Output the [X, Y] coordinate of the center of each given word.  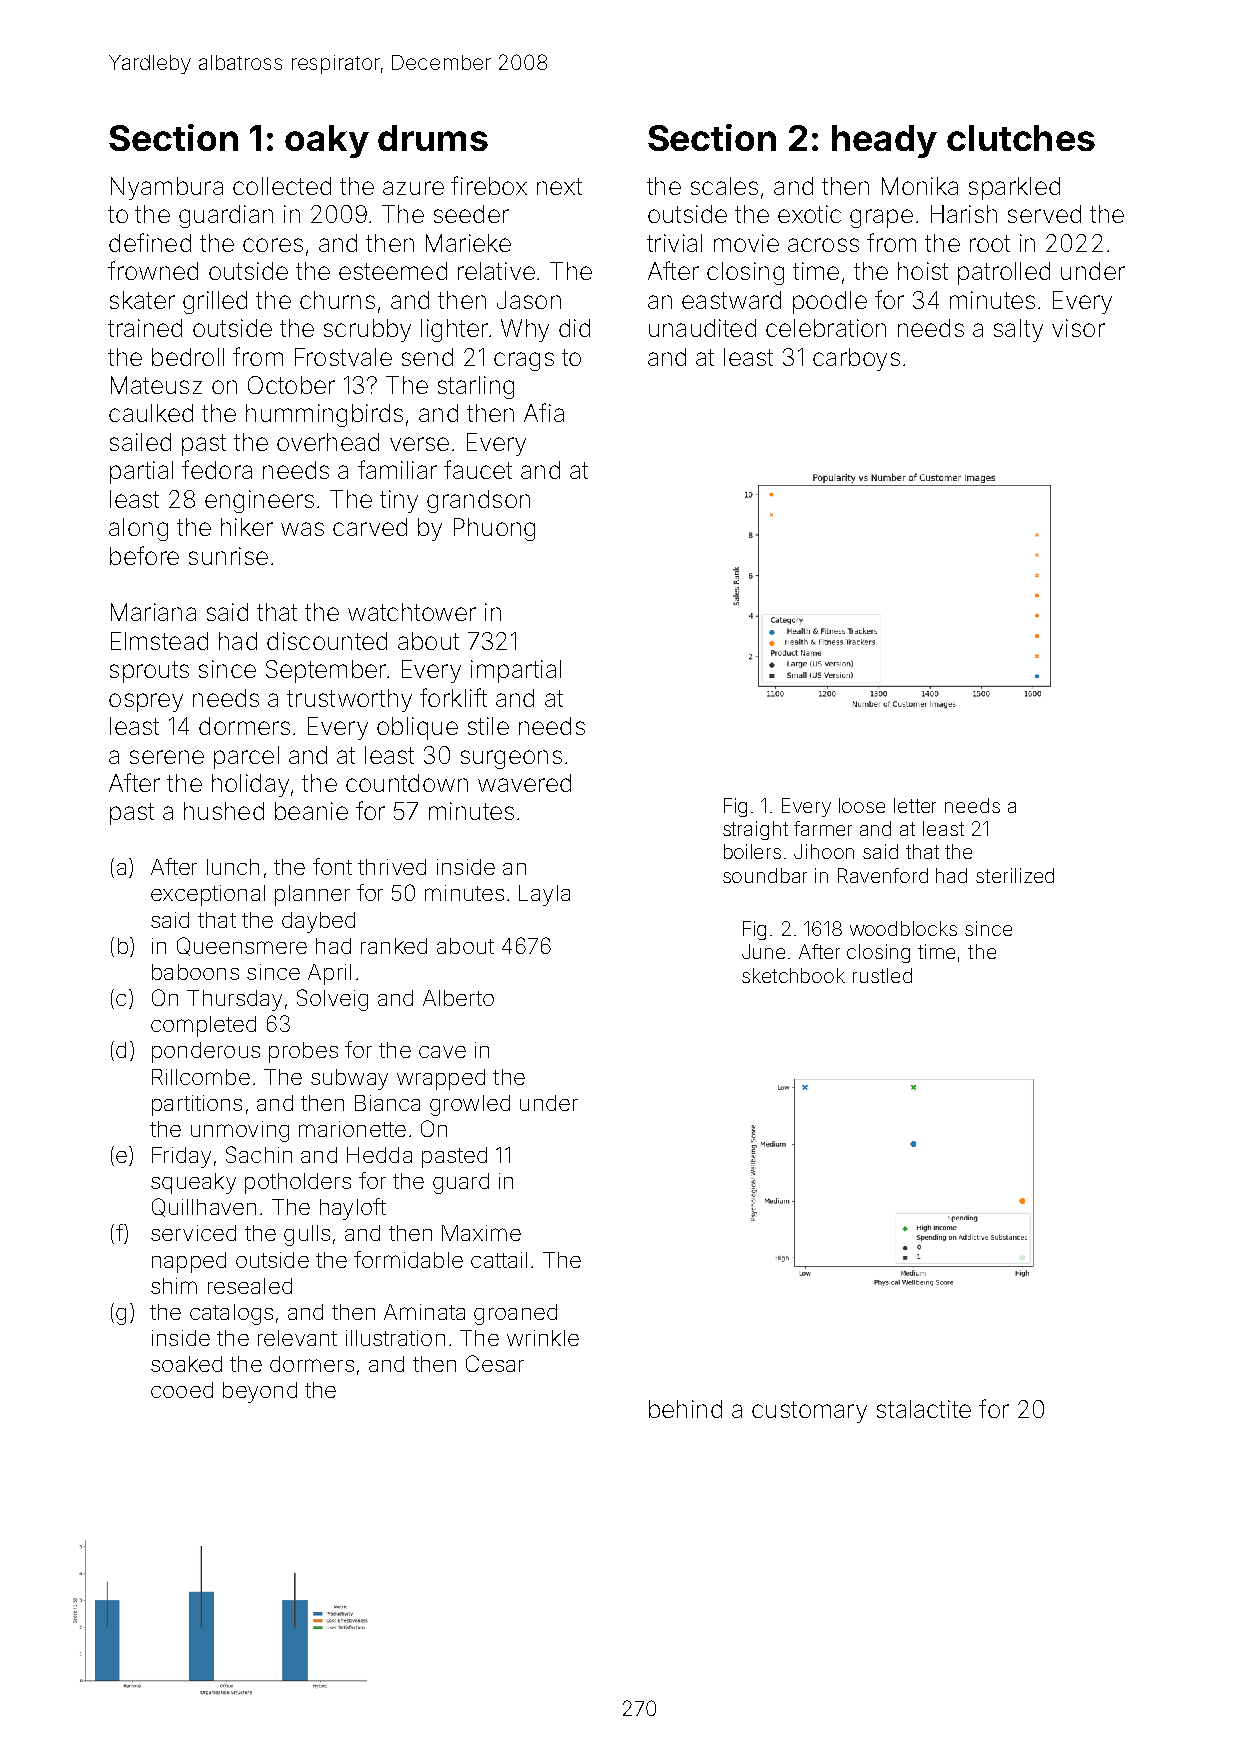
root [990, 243]
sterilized [1015, 875]
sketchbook [793, 975]
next [559, 186]
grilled [215, 302]
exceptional [208, 895]
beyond [260, 1392]
